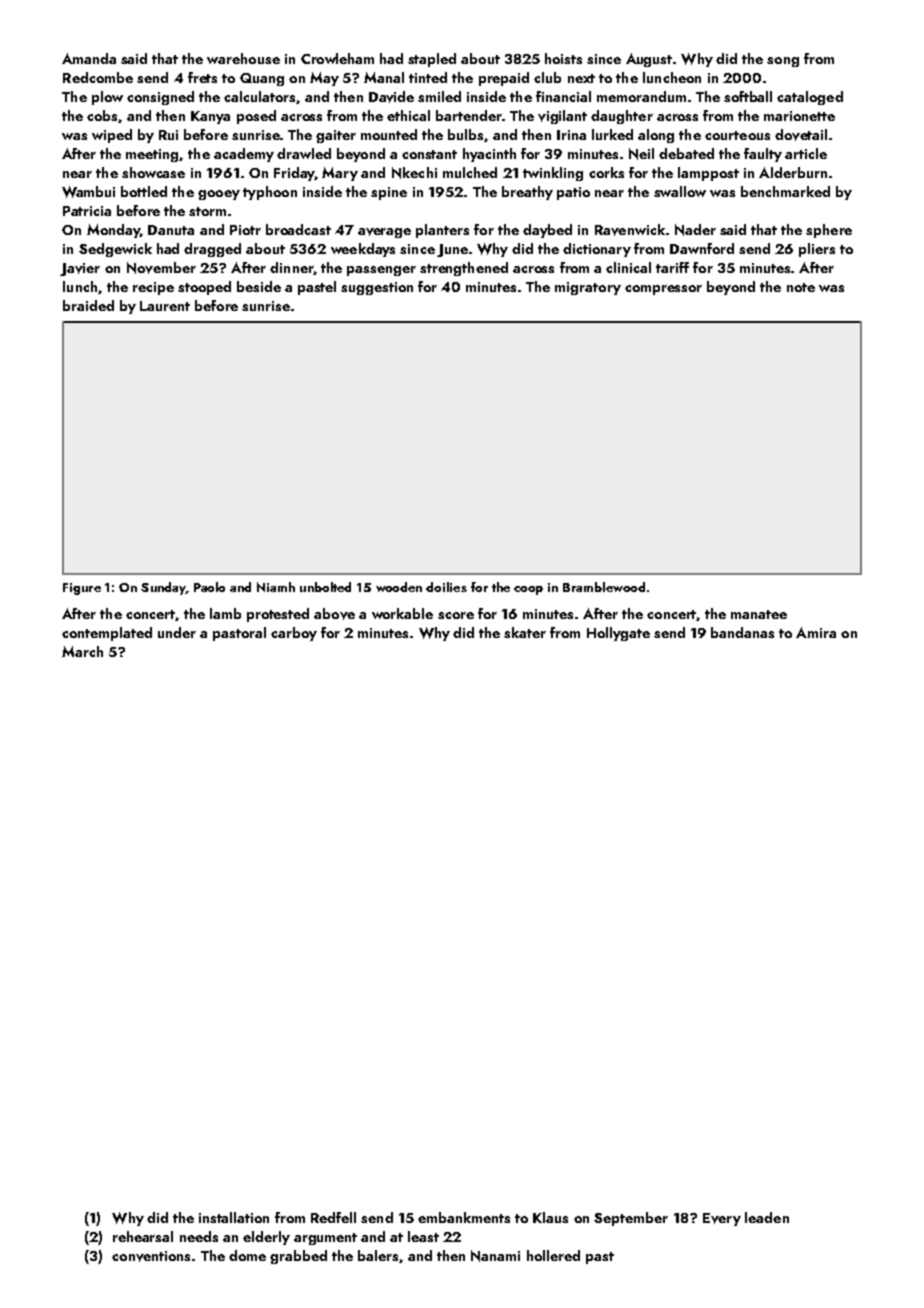 This screenshot has height=1308, width=924. What do you see at coordinates (464, 1217) in the screenshot?
I see `embankments` at bounding box center [464, 1217].
